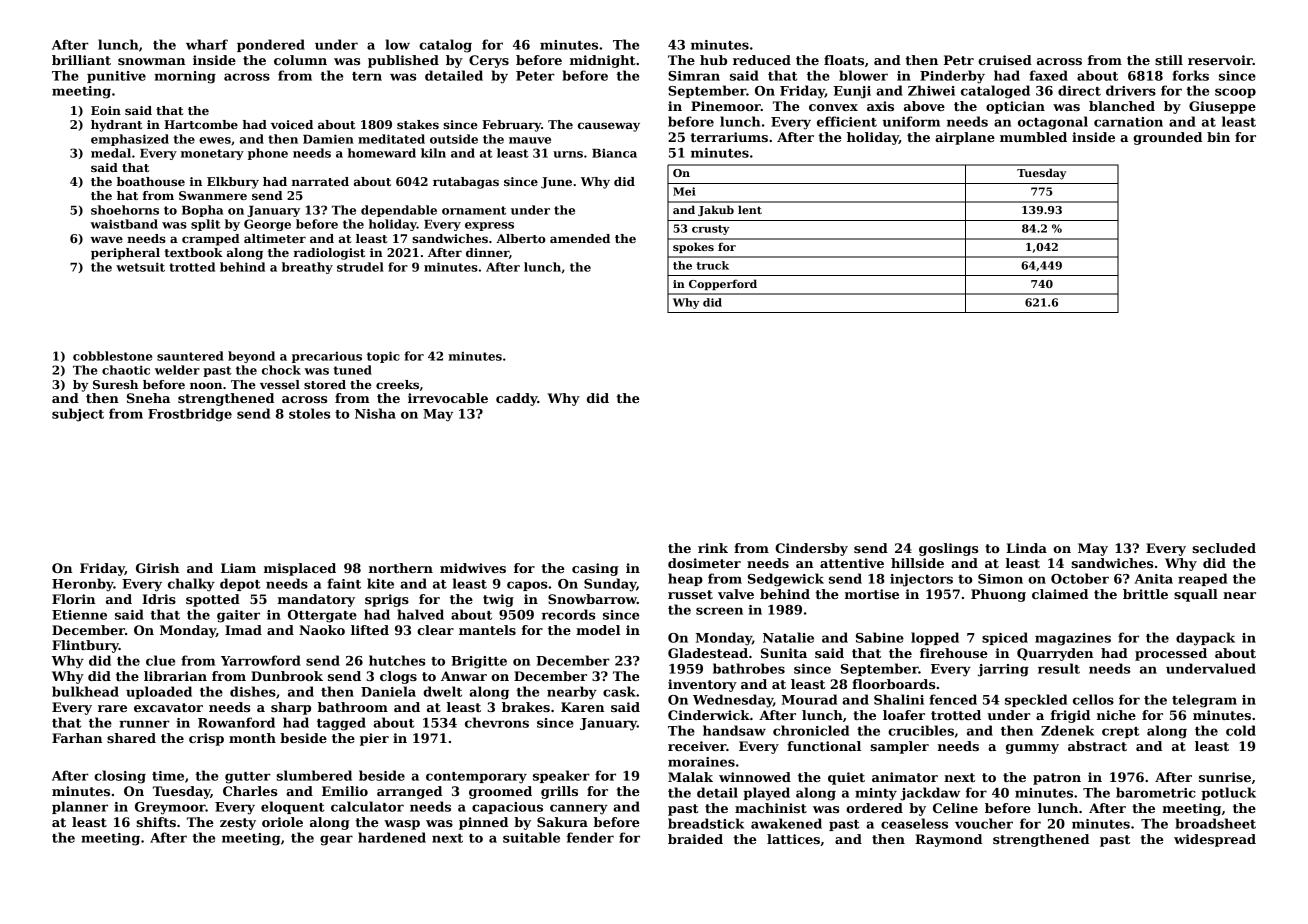  I want to click on zesty, so click(238, 824).
